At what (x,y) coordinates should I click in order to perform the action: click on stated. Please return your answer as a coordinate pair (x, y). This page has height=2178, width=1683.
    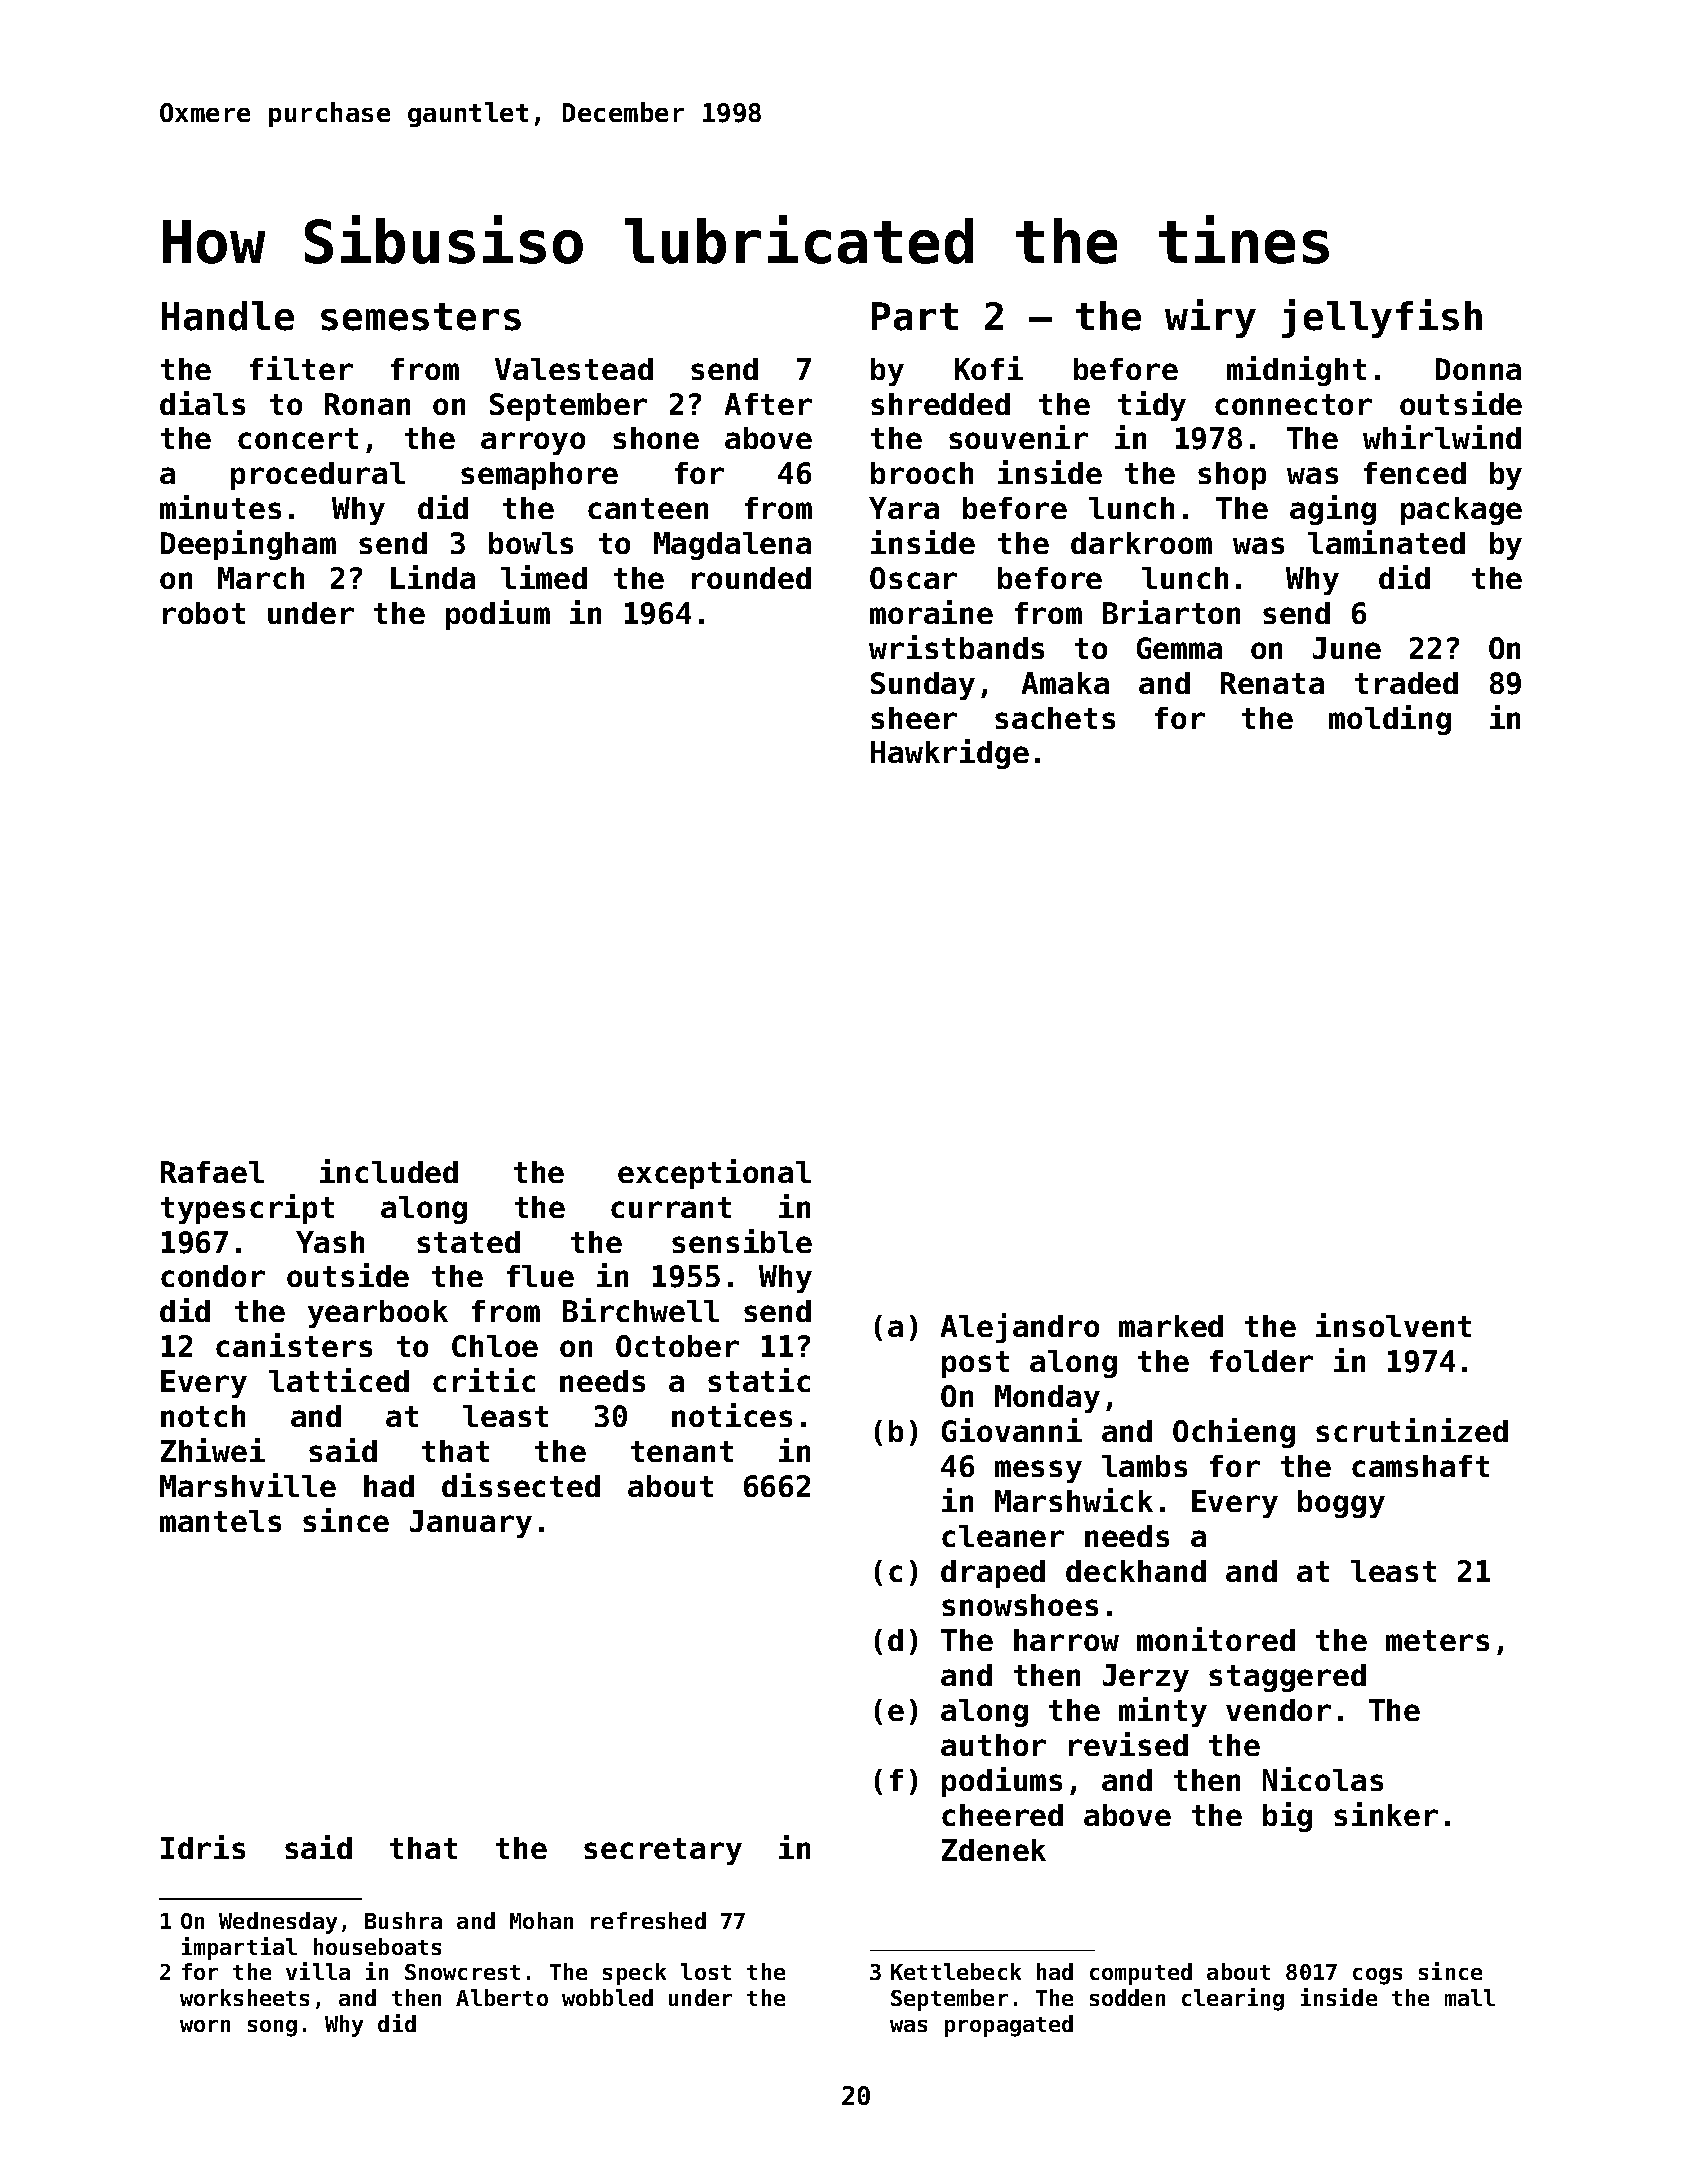
    Looking at the image, I should click on (468, 1242).
